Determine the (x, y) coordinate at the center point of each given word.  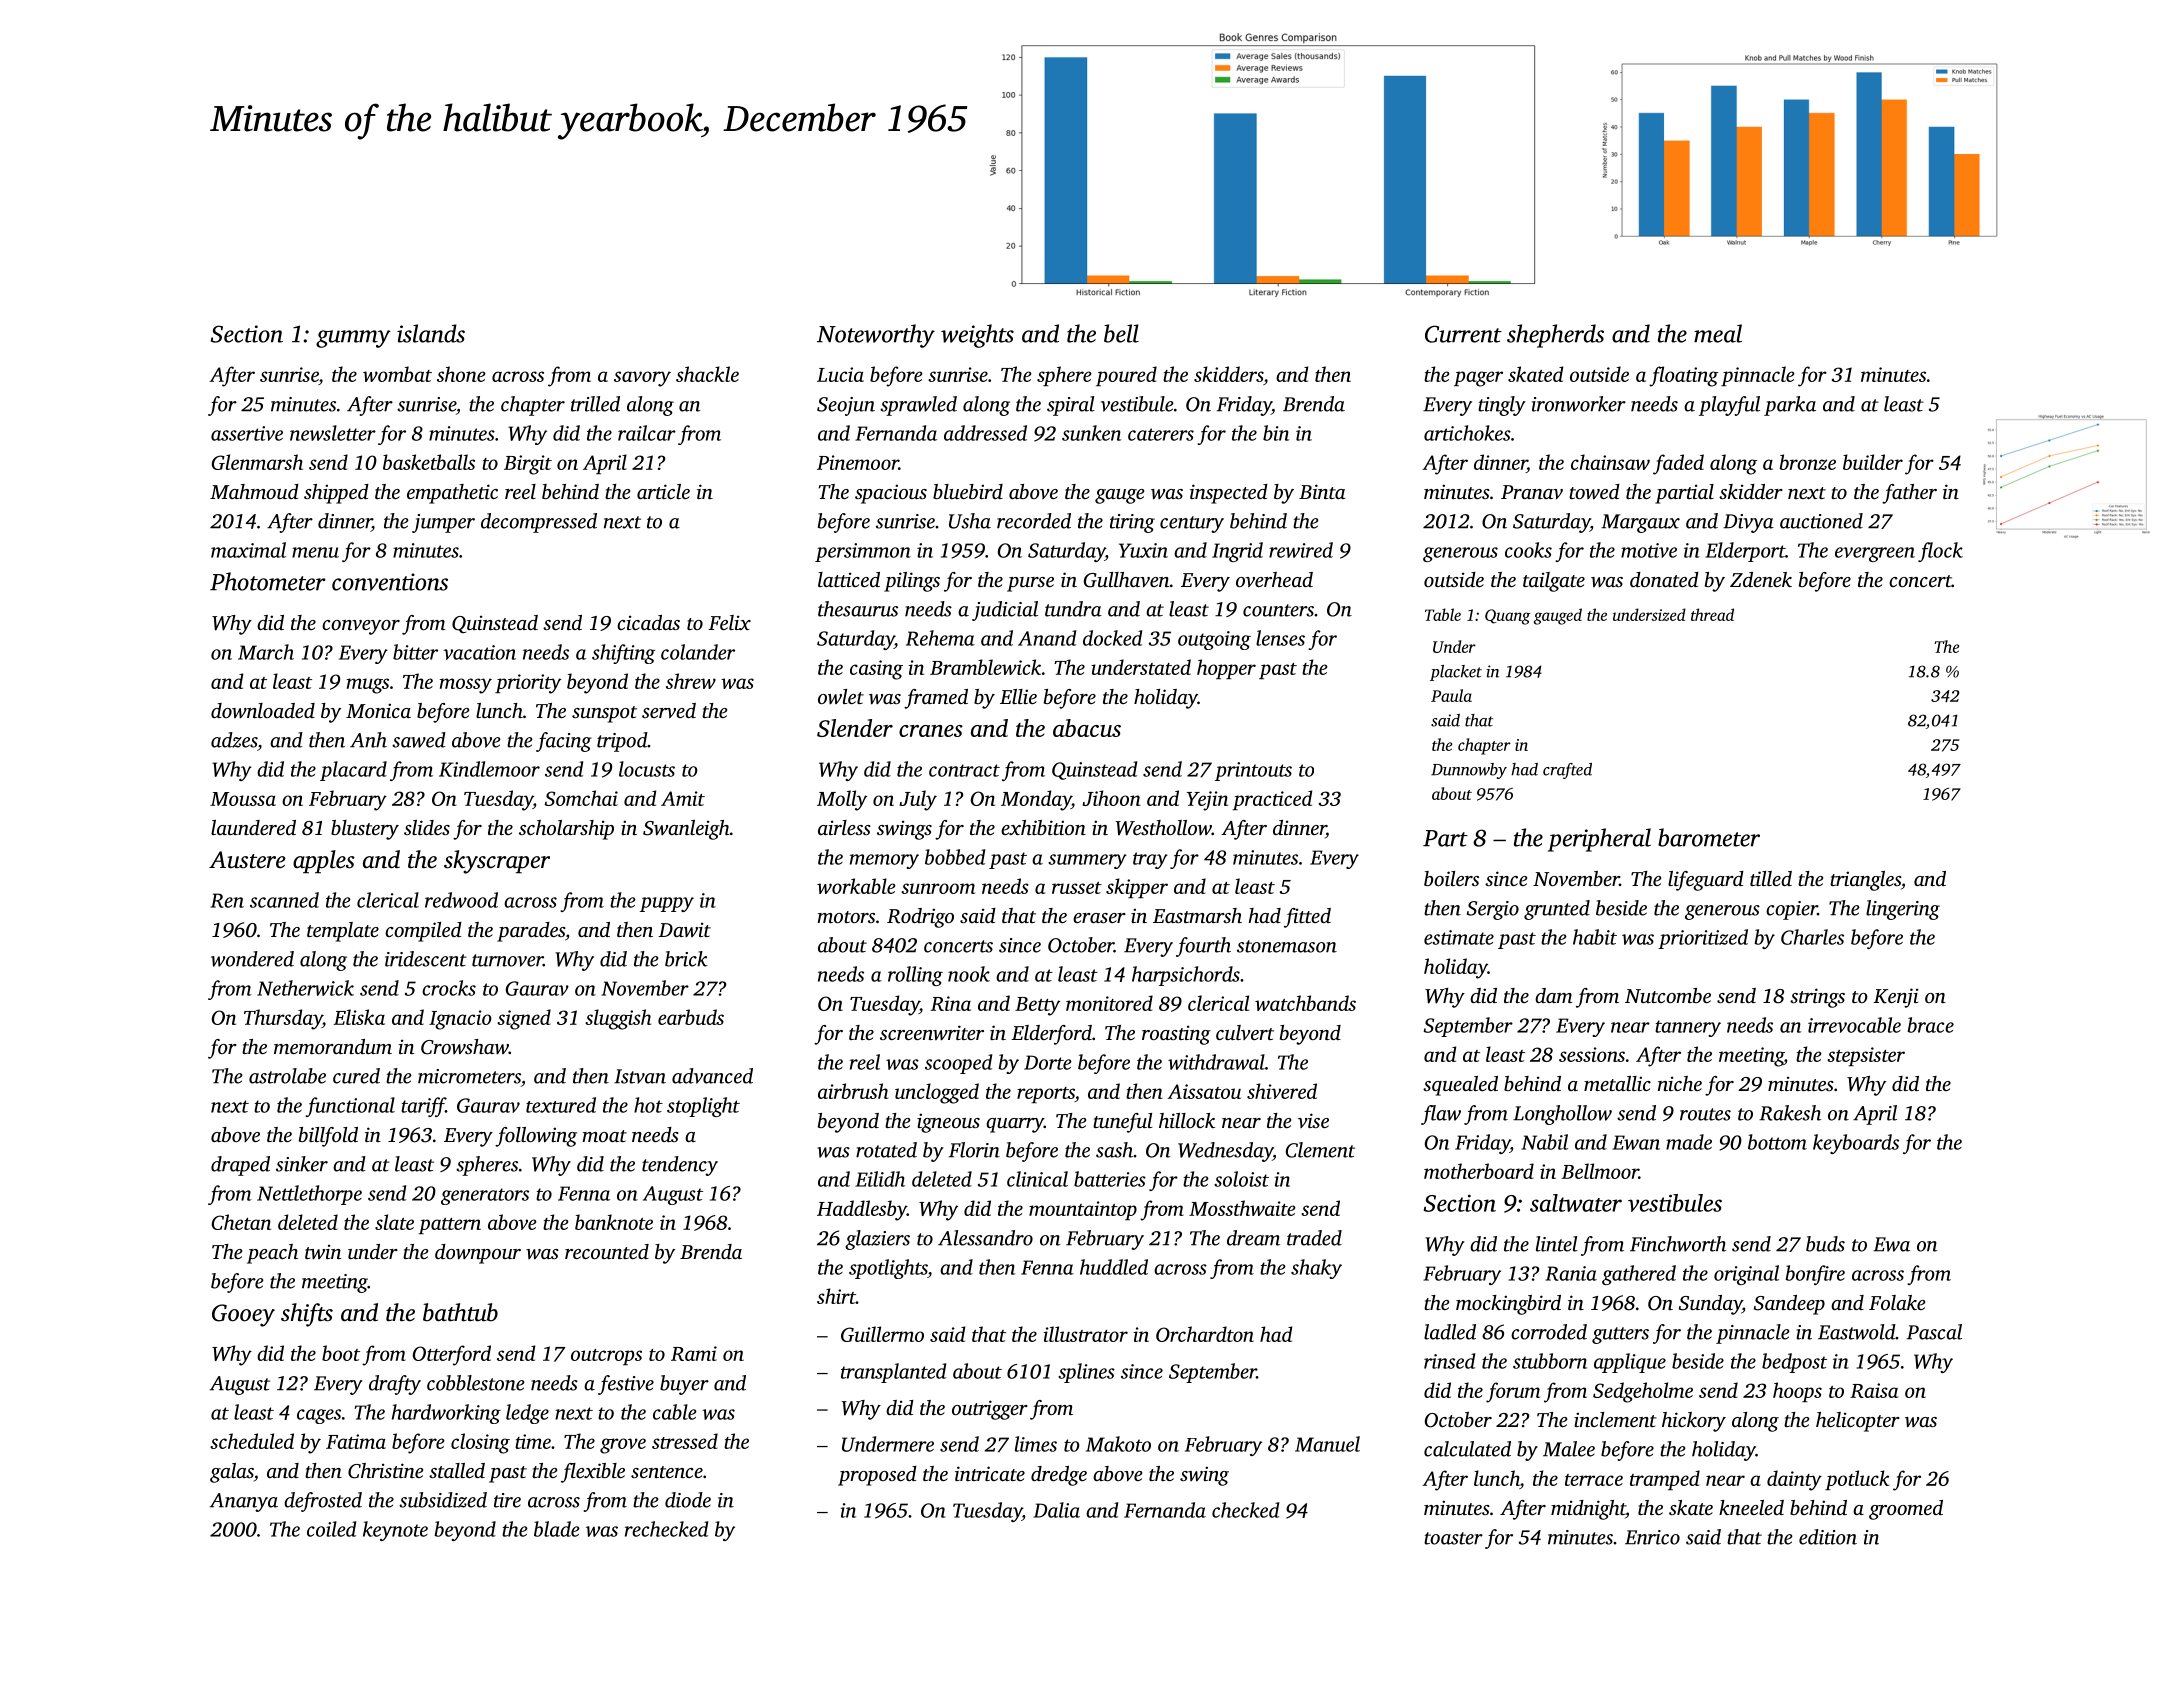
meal (1718, 333)
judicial (1005, 611)
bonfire (1815, 1275)
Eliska (359, 1017)
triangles (1865, 881)
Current (1463, 334)
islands (431, 333)
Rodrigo (920, 918)
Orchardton (1205, 1334)
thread (1712, 614)
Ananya (244, 1502)
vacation (479, 652)
